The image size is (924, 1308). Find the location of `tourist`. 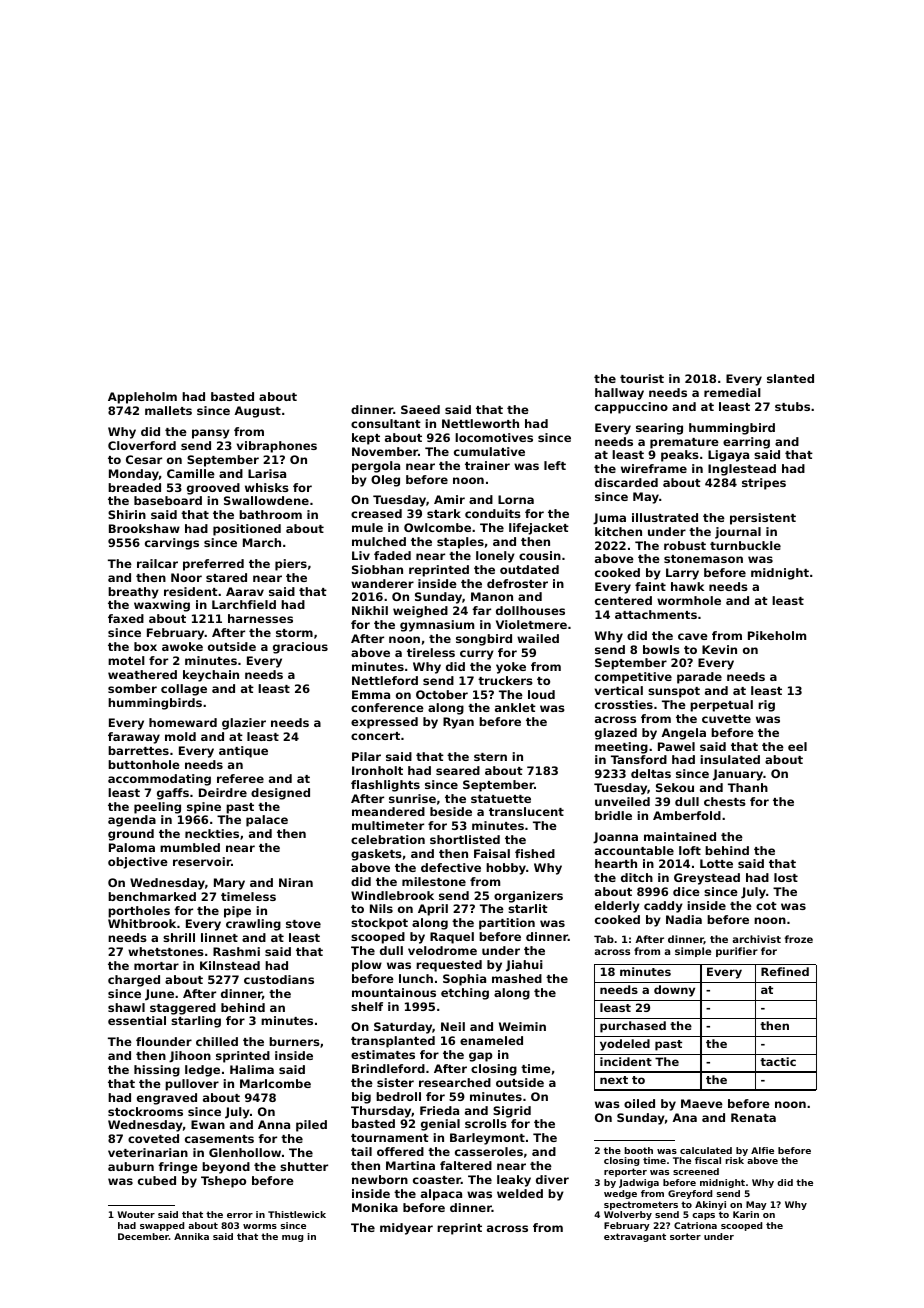

tourist is located at coordinates (642, 378).
